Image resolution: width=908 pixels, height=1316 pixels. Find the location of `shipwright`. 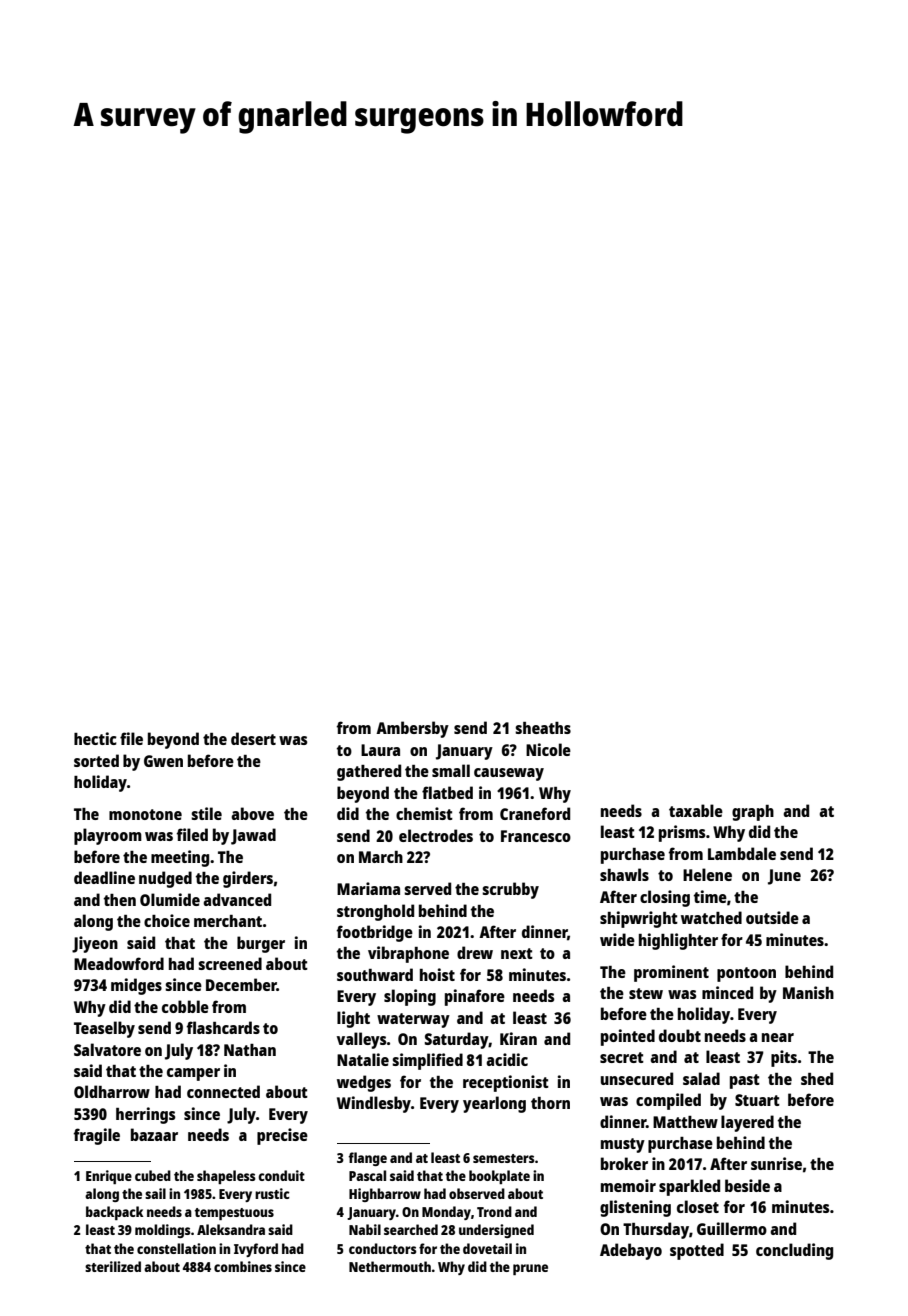

shipwright is located at coordinates (639, 919).
